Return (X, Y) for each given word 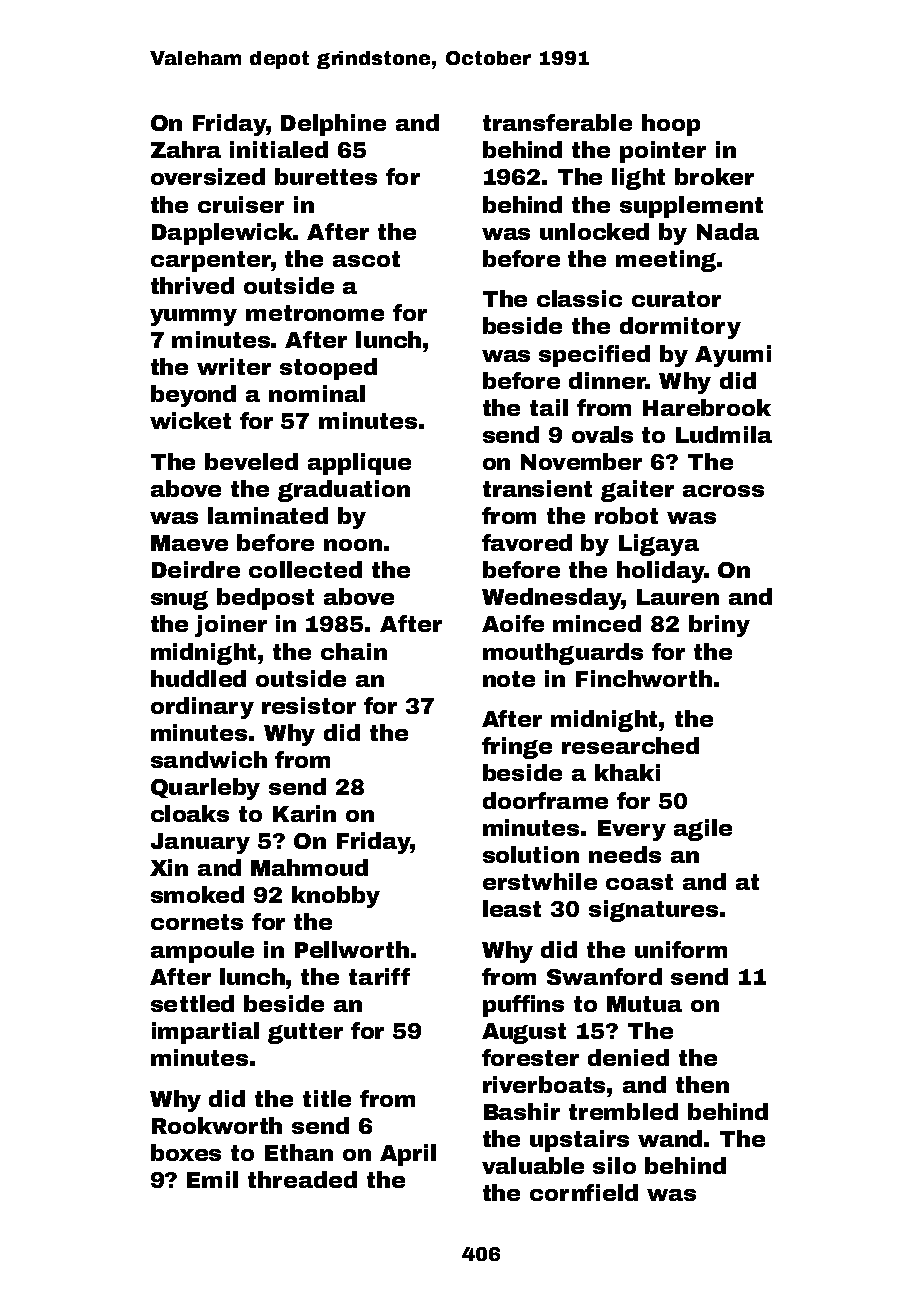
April (408, 1155)
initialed (279, 149)
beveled (251, 461)
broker (714, 176)
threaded (302, 1179)
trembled (623, 1111)
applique (359, 464)
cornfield (584, 1192)
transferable (557, 122)
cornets (197, 922)
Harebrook (707, 407)
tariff (379, 976)
